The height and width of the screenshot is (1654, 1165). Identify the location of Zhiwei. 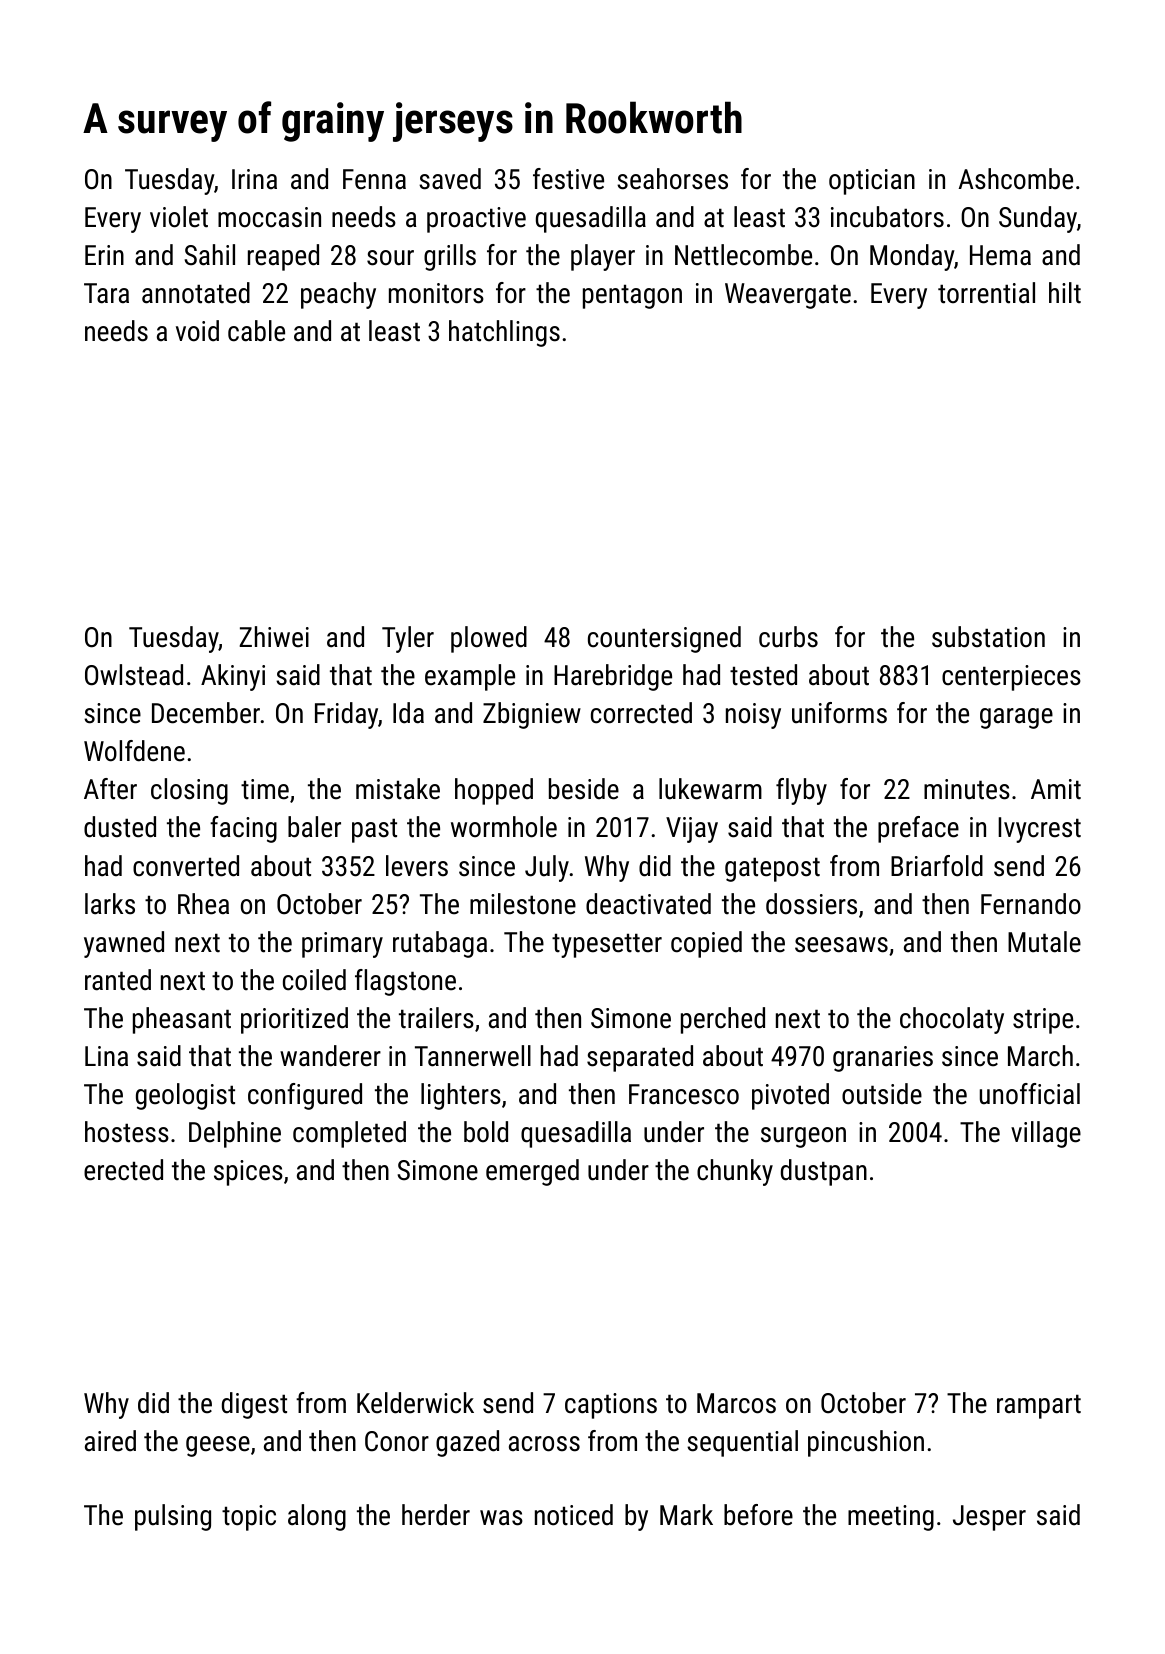
(274, 637).
